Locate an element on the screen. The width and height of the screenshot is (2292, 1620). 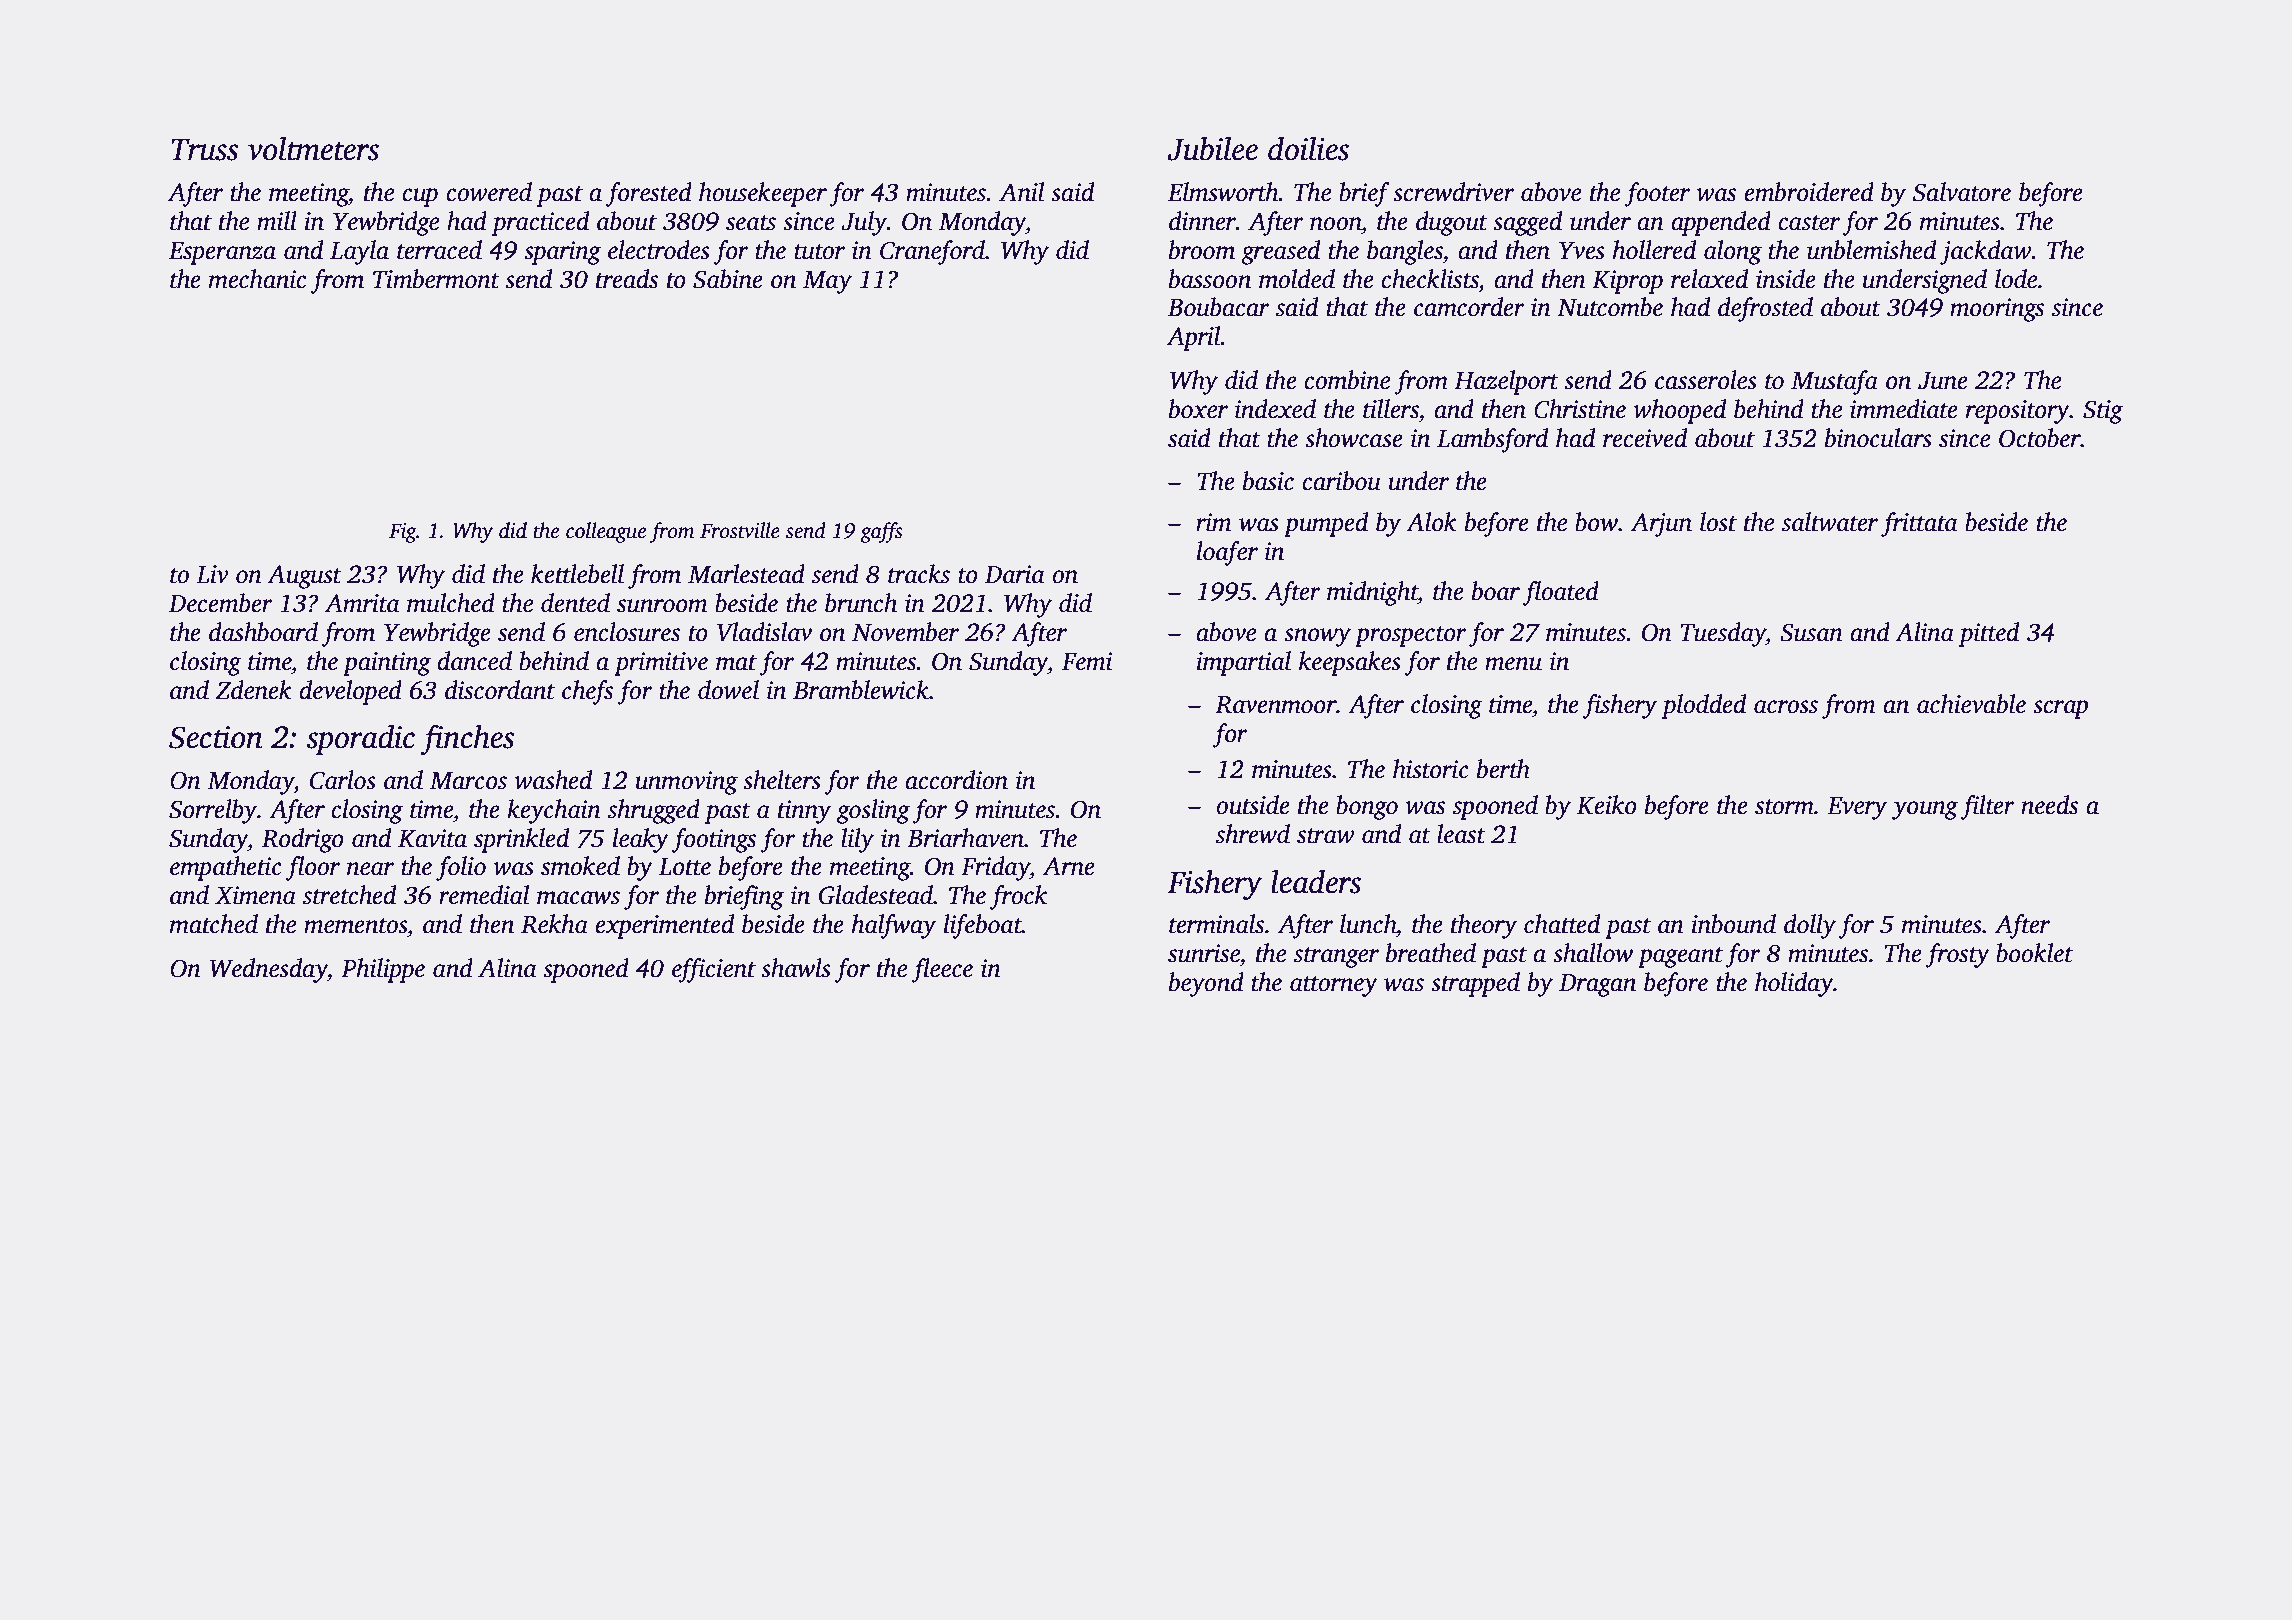
boxer is located at coordinates (1198, 409).
